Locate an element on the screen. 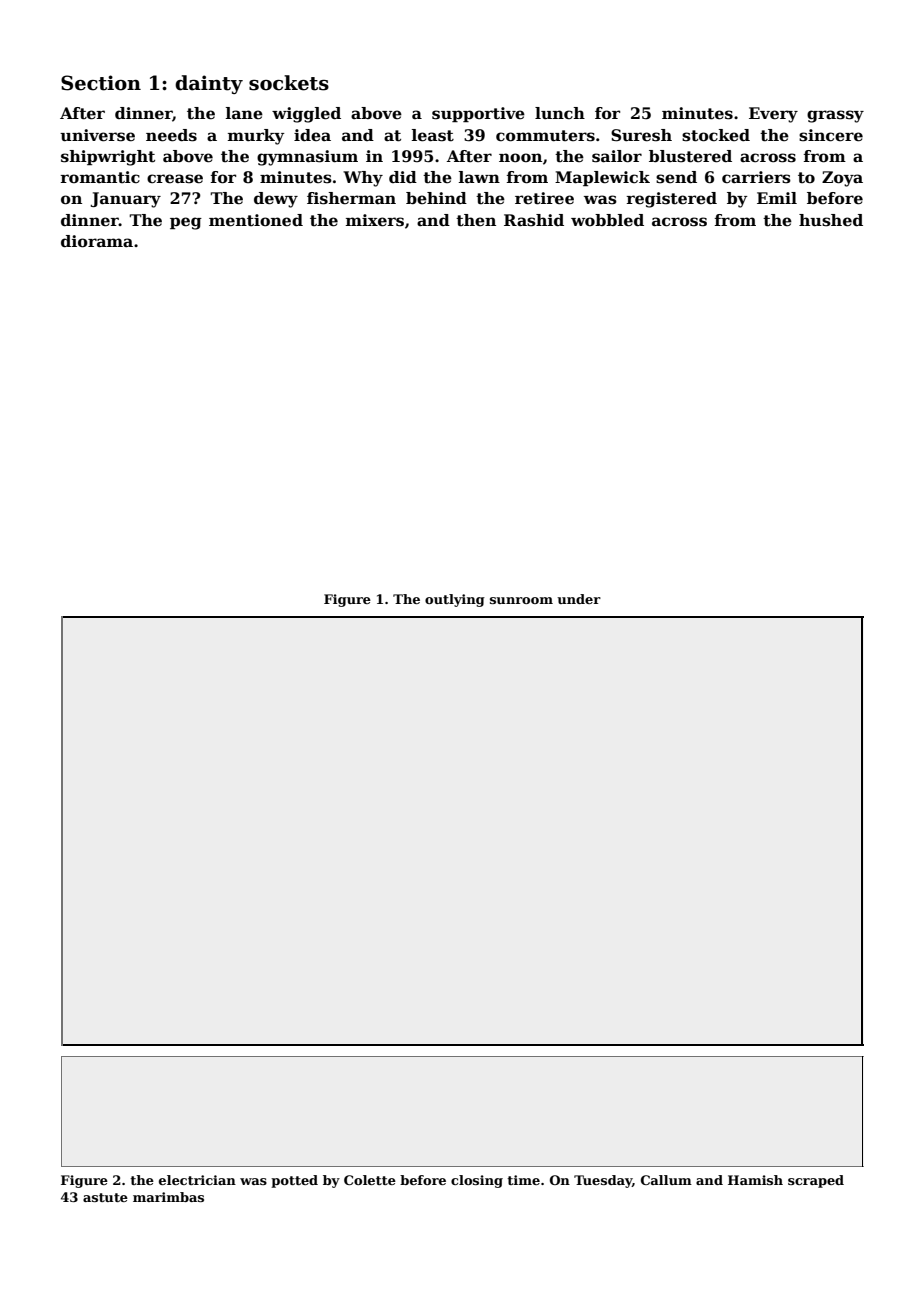 The image size is (924, 1314). outlying is located at coordinates (455, 600).
